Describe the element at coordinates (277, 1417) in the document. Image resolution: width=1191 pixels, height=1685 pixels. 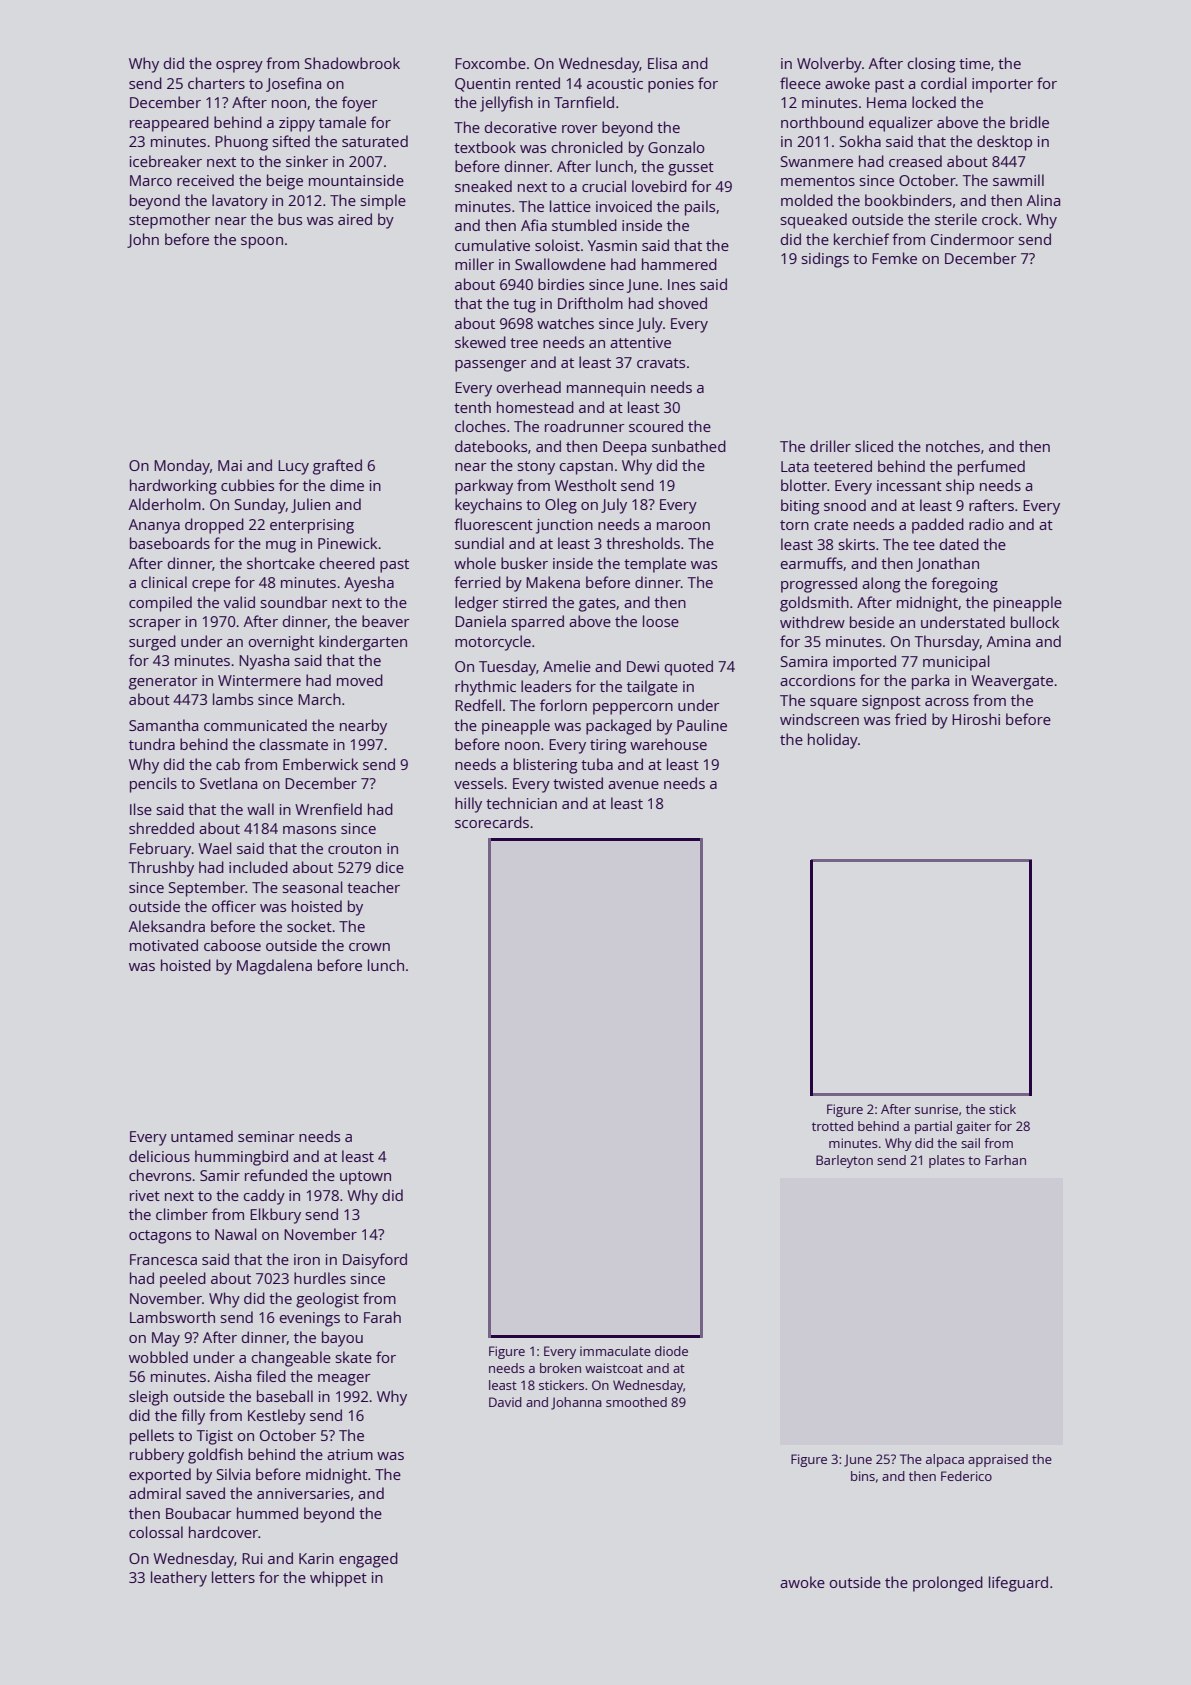
I see `Kestleby` at that location.
